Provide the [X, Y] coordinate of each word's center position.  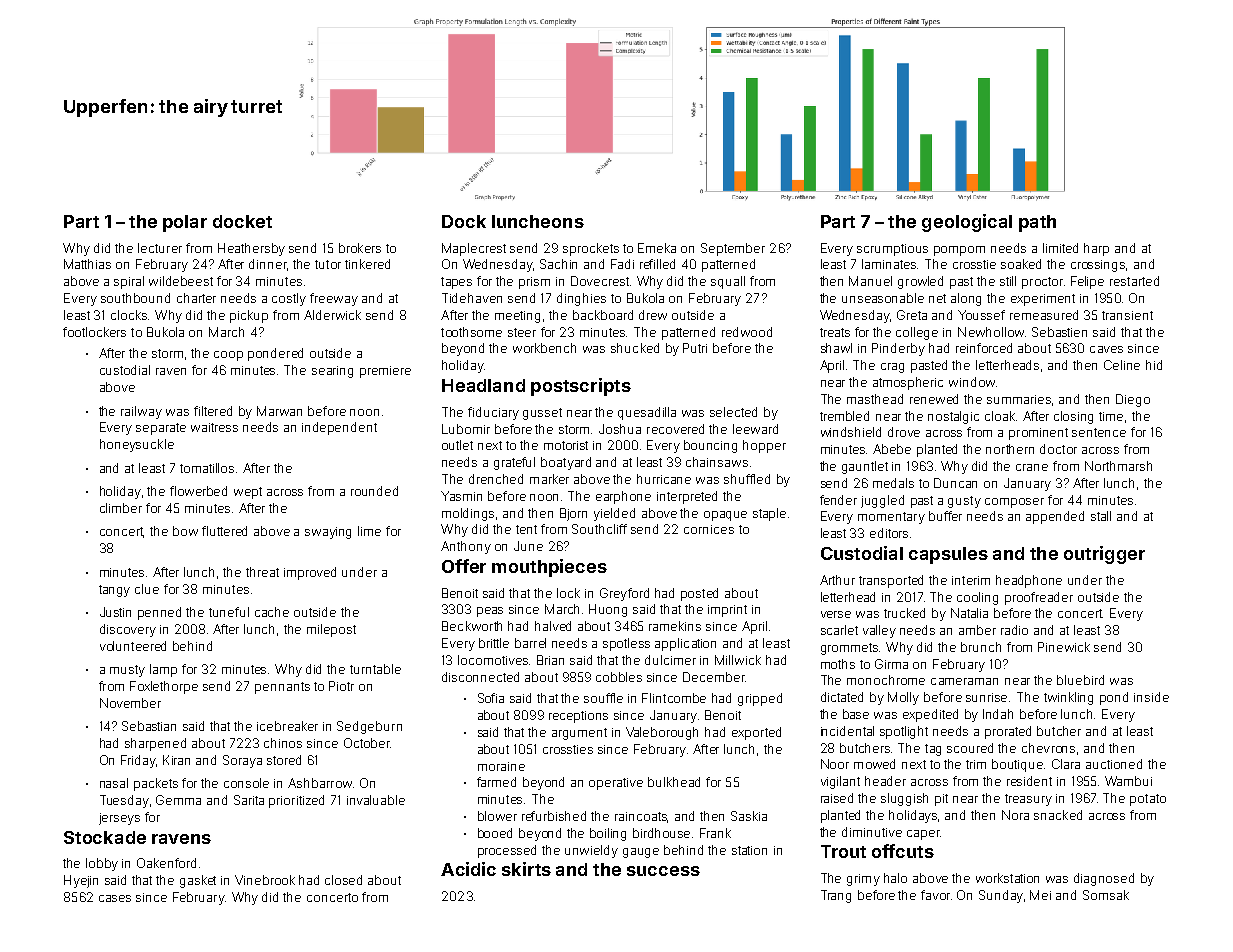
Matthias [87, 264]
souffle [603, 698]
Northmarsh [1118, 466]
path [1037, 223]
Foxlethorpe [164, 687]
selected [733, 412]
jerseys [119, 819]
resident [1029, 781]
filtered [213, 411]
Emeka [657, 248]
